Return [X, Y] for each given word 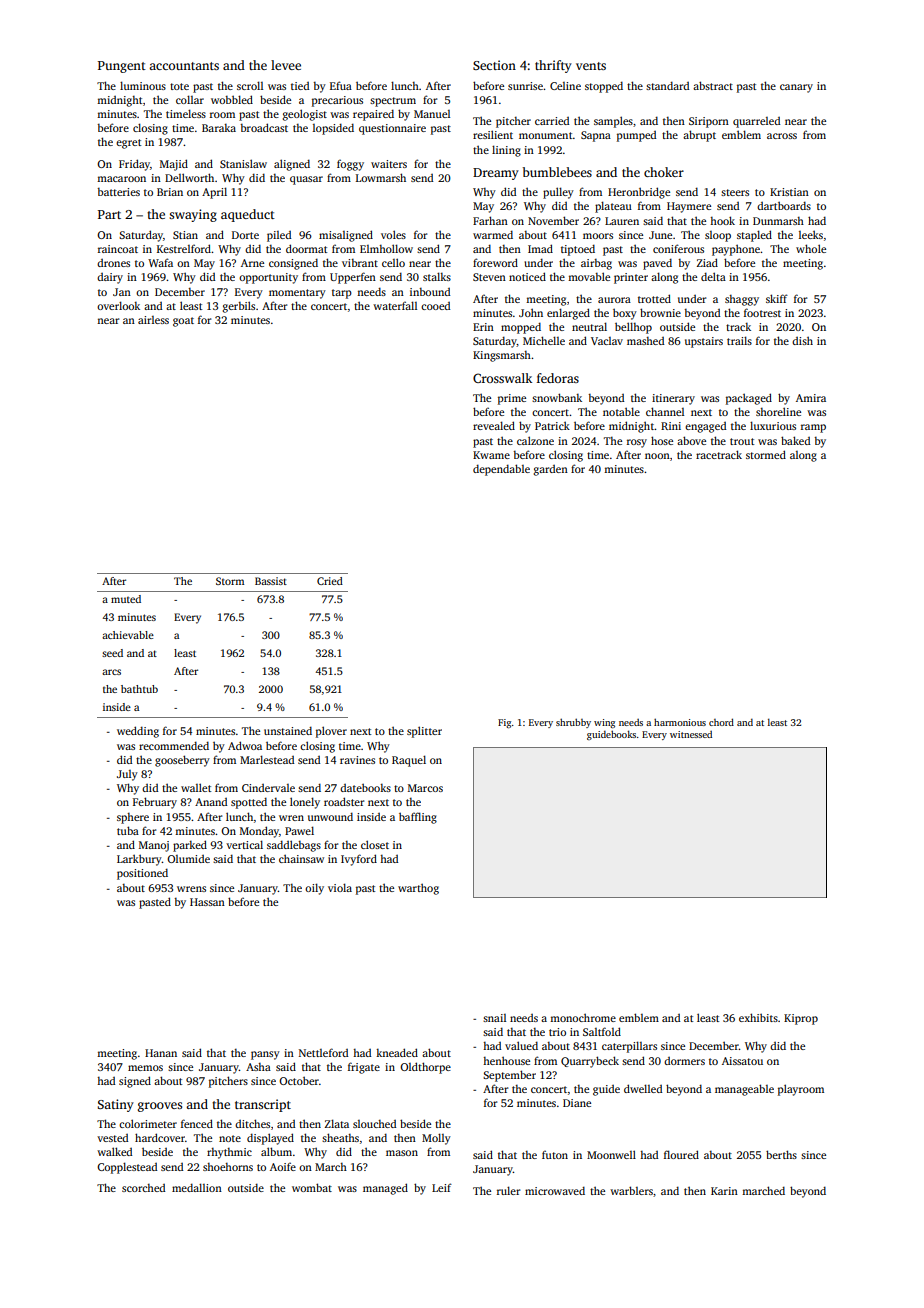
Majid [174, 165]
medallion [197, 1187]
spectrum [393, 102]
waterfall [395, 305]
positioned [142, 874]
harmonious [680, 722]
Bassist [271, 581]
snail [494, 1018]
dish [802, 340]
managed [385, 1189]
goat [183, 322]
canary [796, 88]
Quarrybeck [590, 1062]
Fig [504, 723]
